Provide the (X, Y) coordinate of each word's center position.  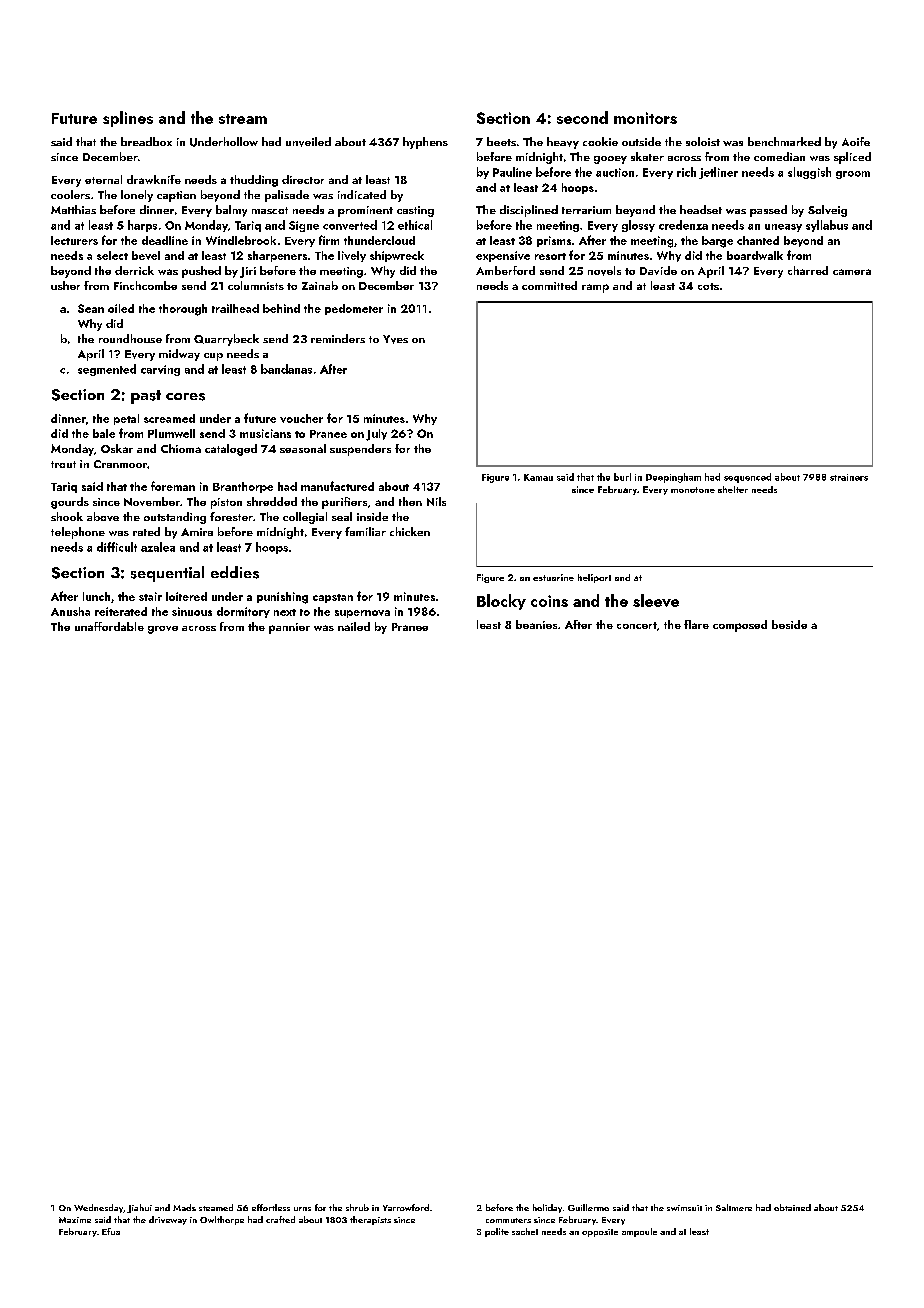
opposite (600, 1233)
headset (701, 209)
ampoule (639, 1232)
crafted (280, 1219)
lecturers (74, 240)
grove (163, 630)
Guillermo (588, 1207)
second (582, 117)
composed (740, 626)
